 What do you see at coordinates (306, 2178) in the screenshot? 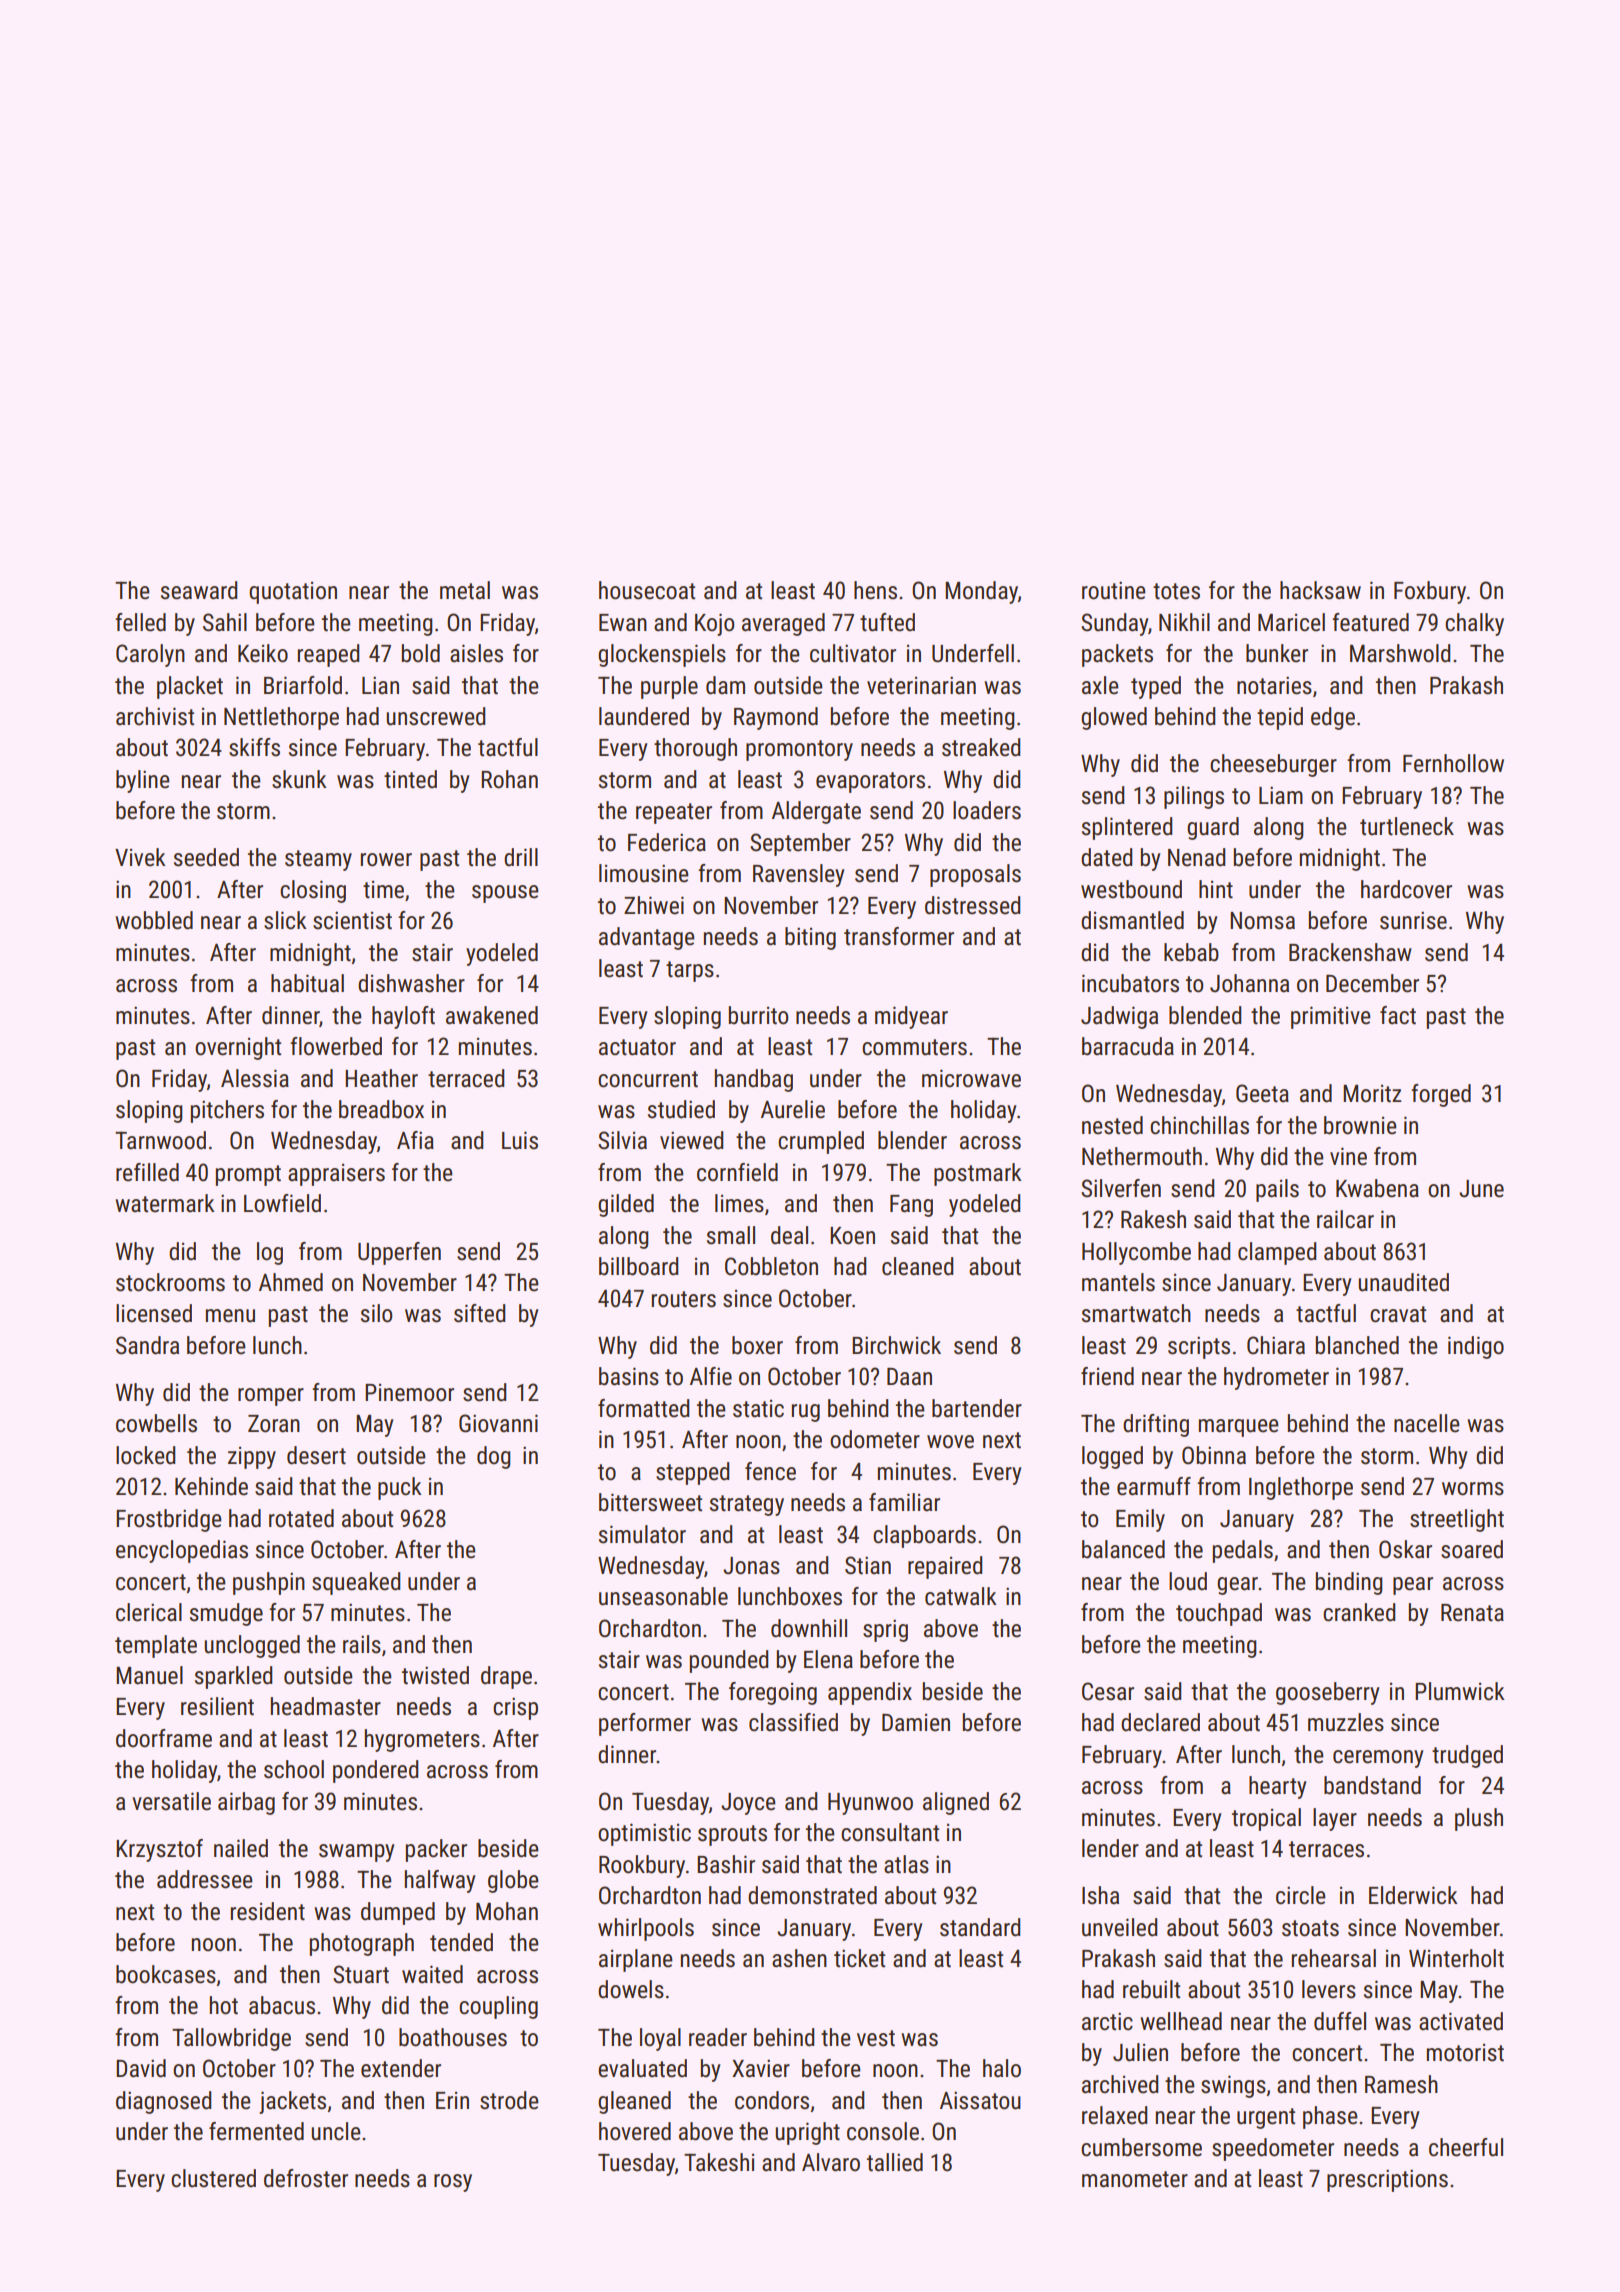
I see `defroster` at bounding box center [306, 2178].
